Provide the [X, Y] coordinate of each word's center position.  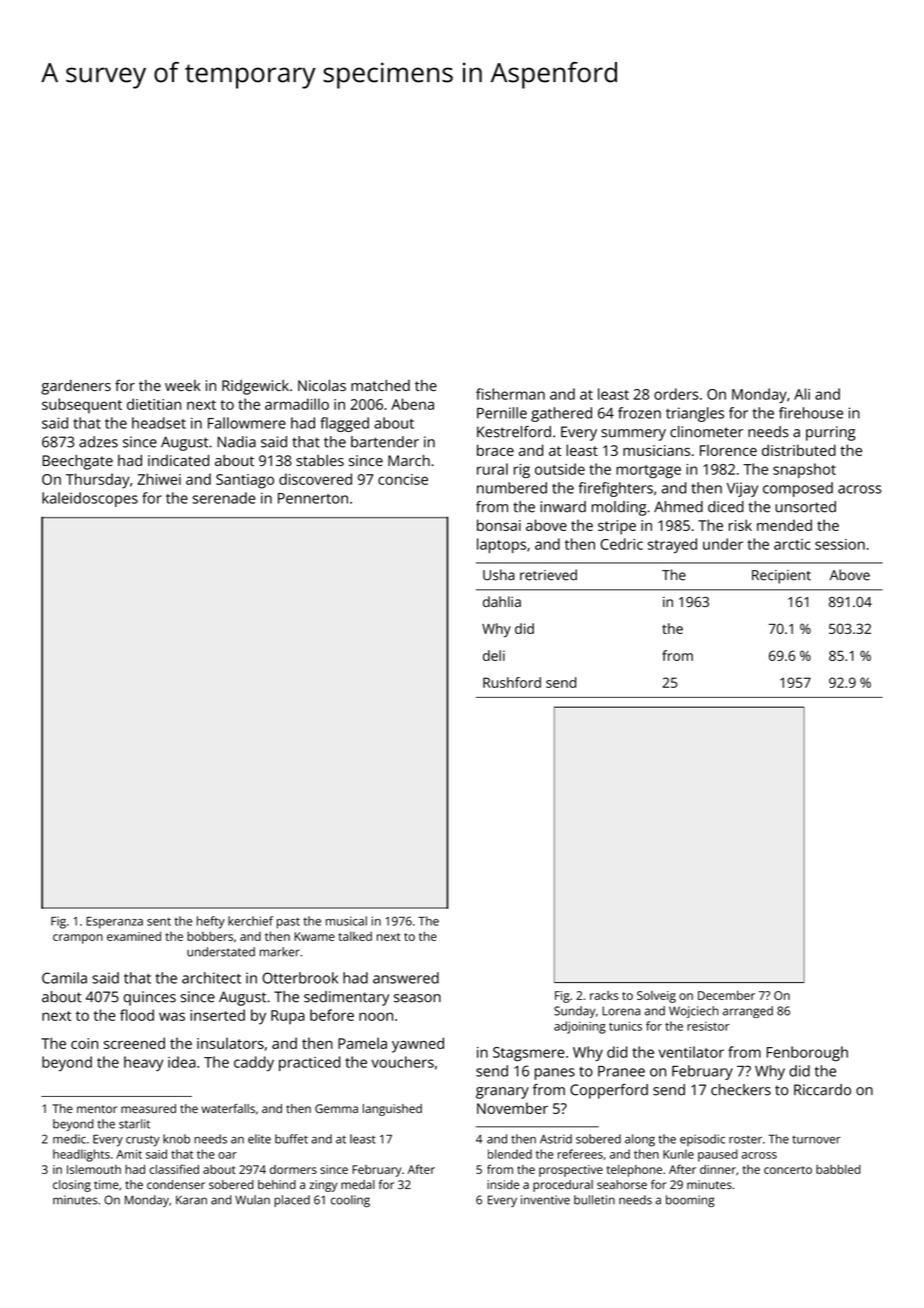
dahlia [502, 601]
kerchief [250, 921]
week [183, 385]
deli [494, 655]
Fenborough [807, 1054]
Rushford [512, 682]
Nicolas [322, 385]
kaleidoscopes [90, 499]
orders [676, 394]
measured [148, 1108]
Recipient [781, 577]
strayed [672, 545]
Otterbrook [300, 978]
